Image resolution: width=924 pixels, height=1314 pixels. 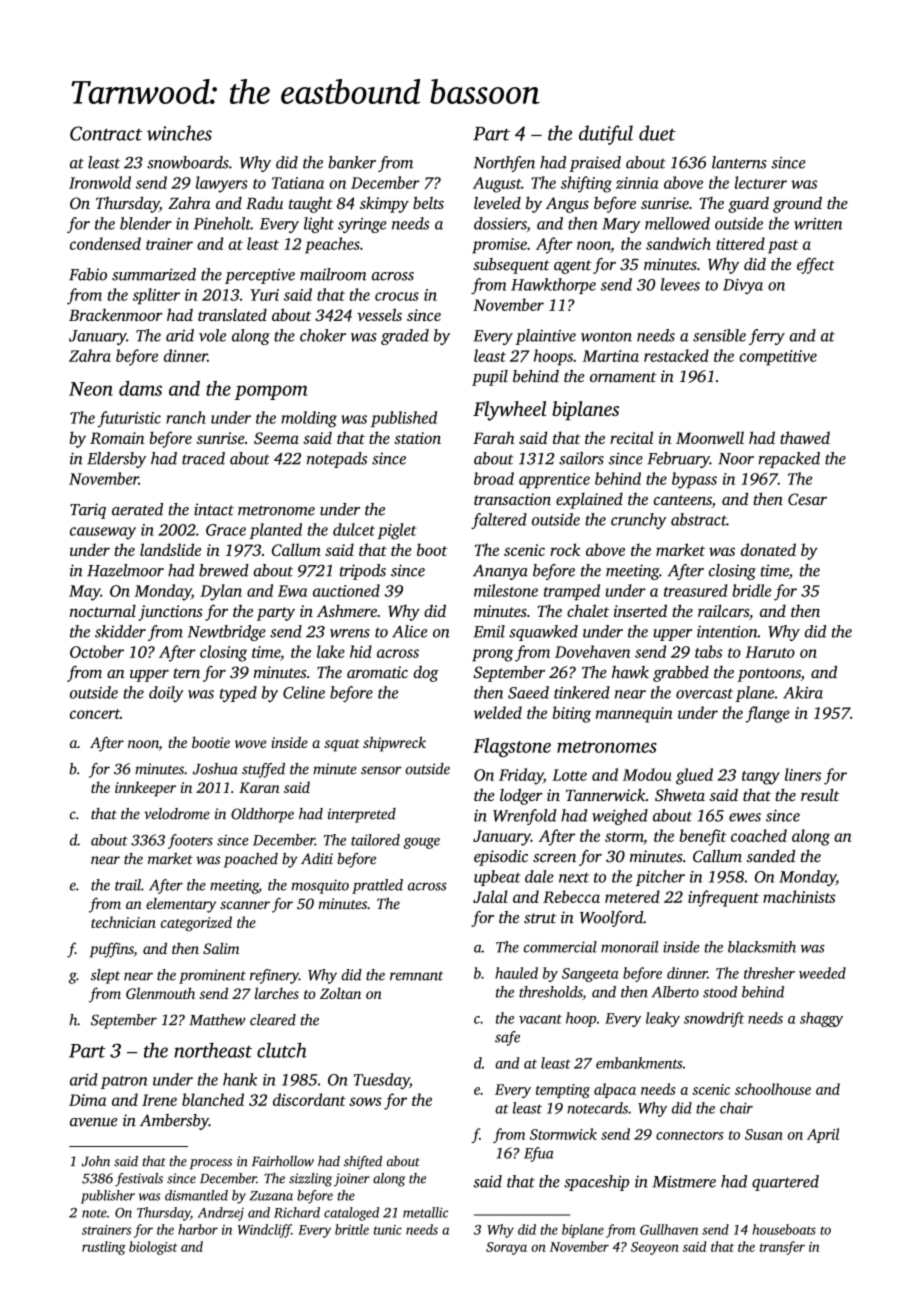 I want to click on Celine, so click(x=304, y=692).
